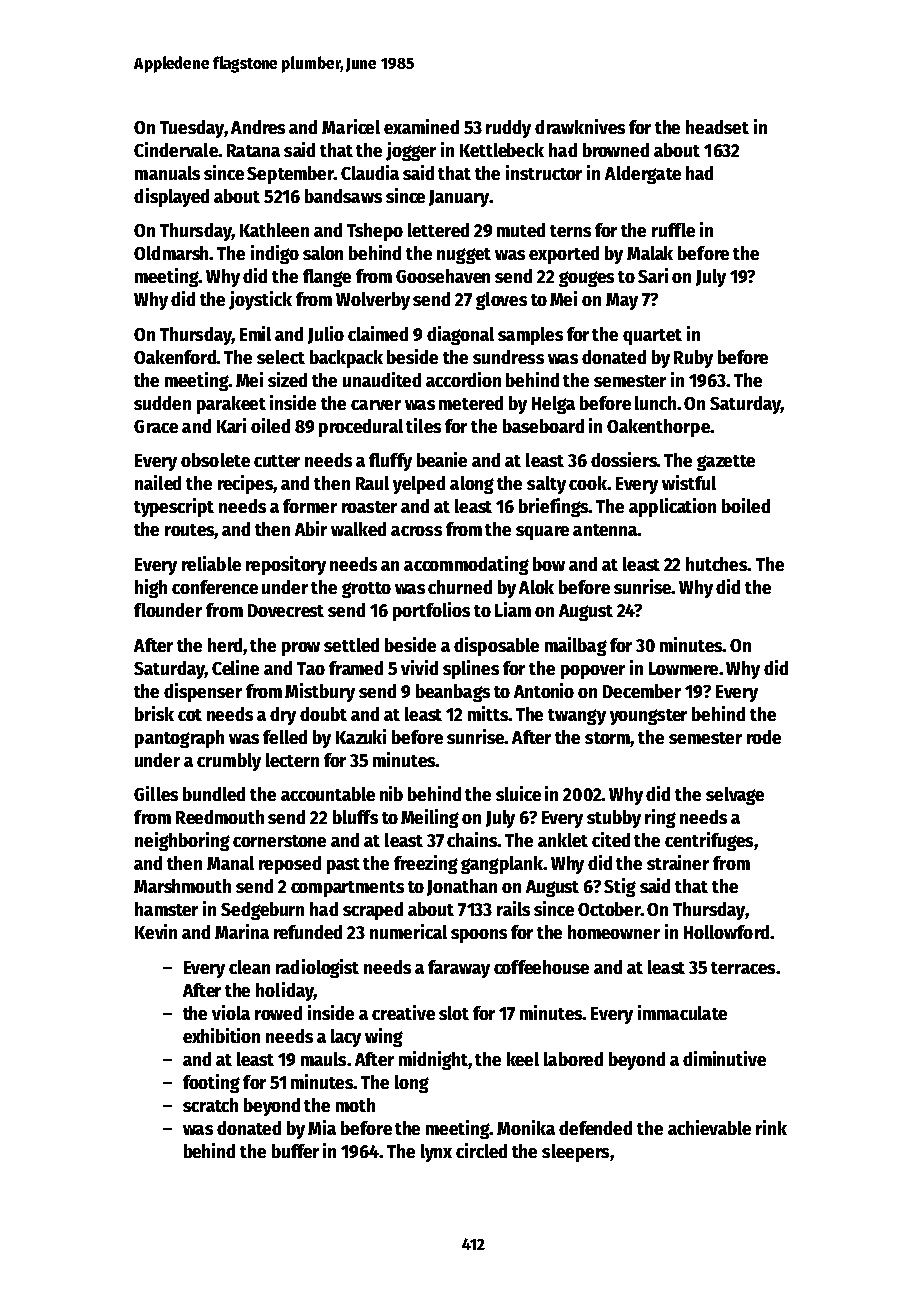  Describe the element at coordinates (593, 672) in the document. I see `popover` at that location.
